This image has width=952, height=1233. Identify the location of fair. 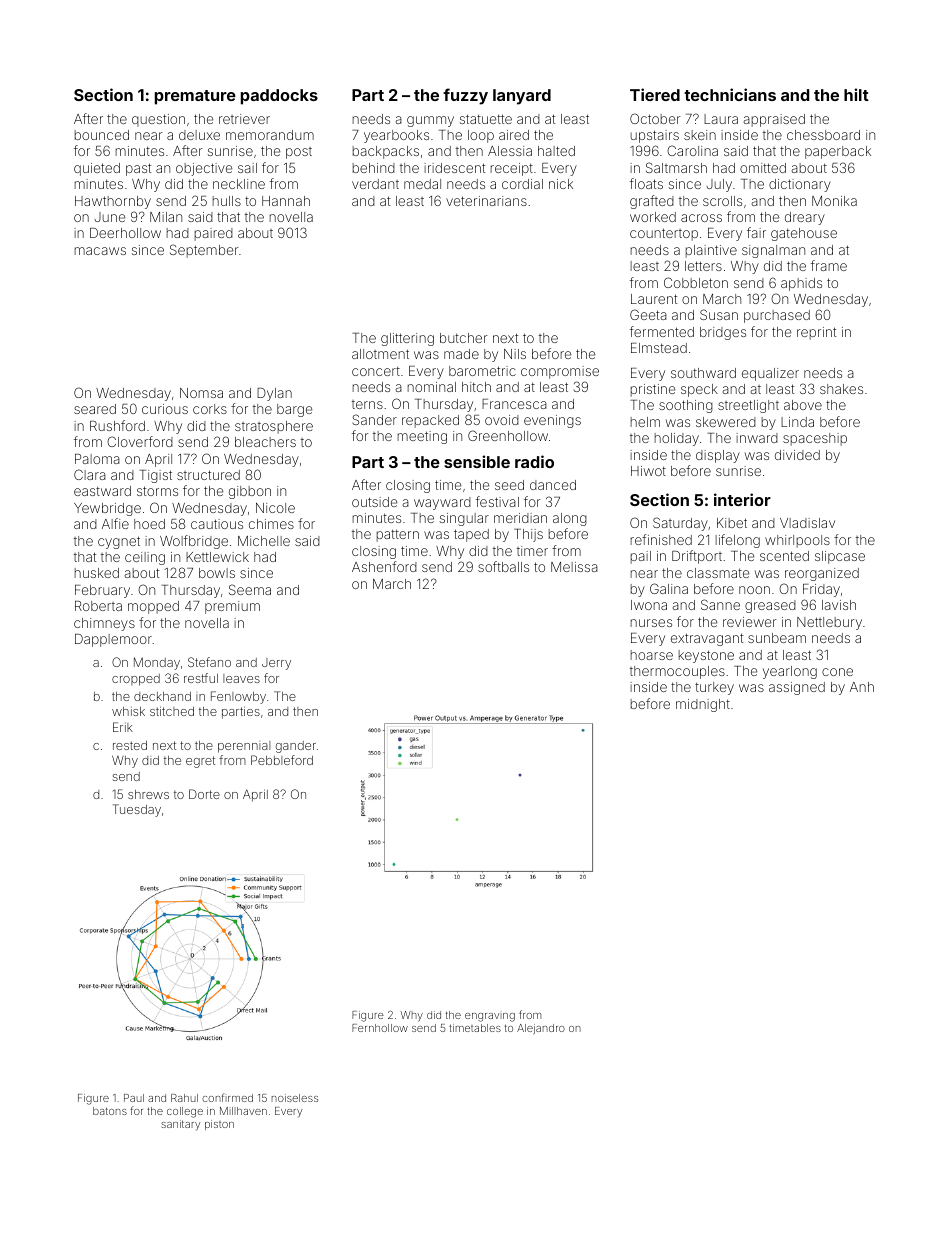
(756, 232).
